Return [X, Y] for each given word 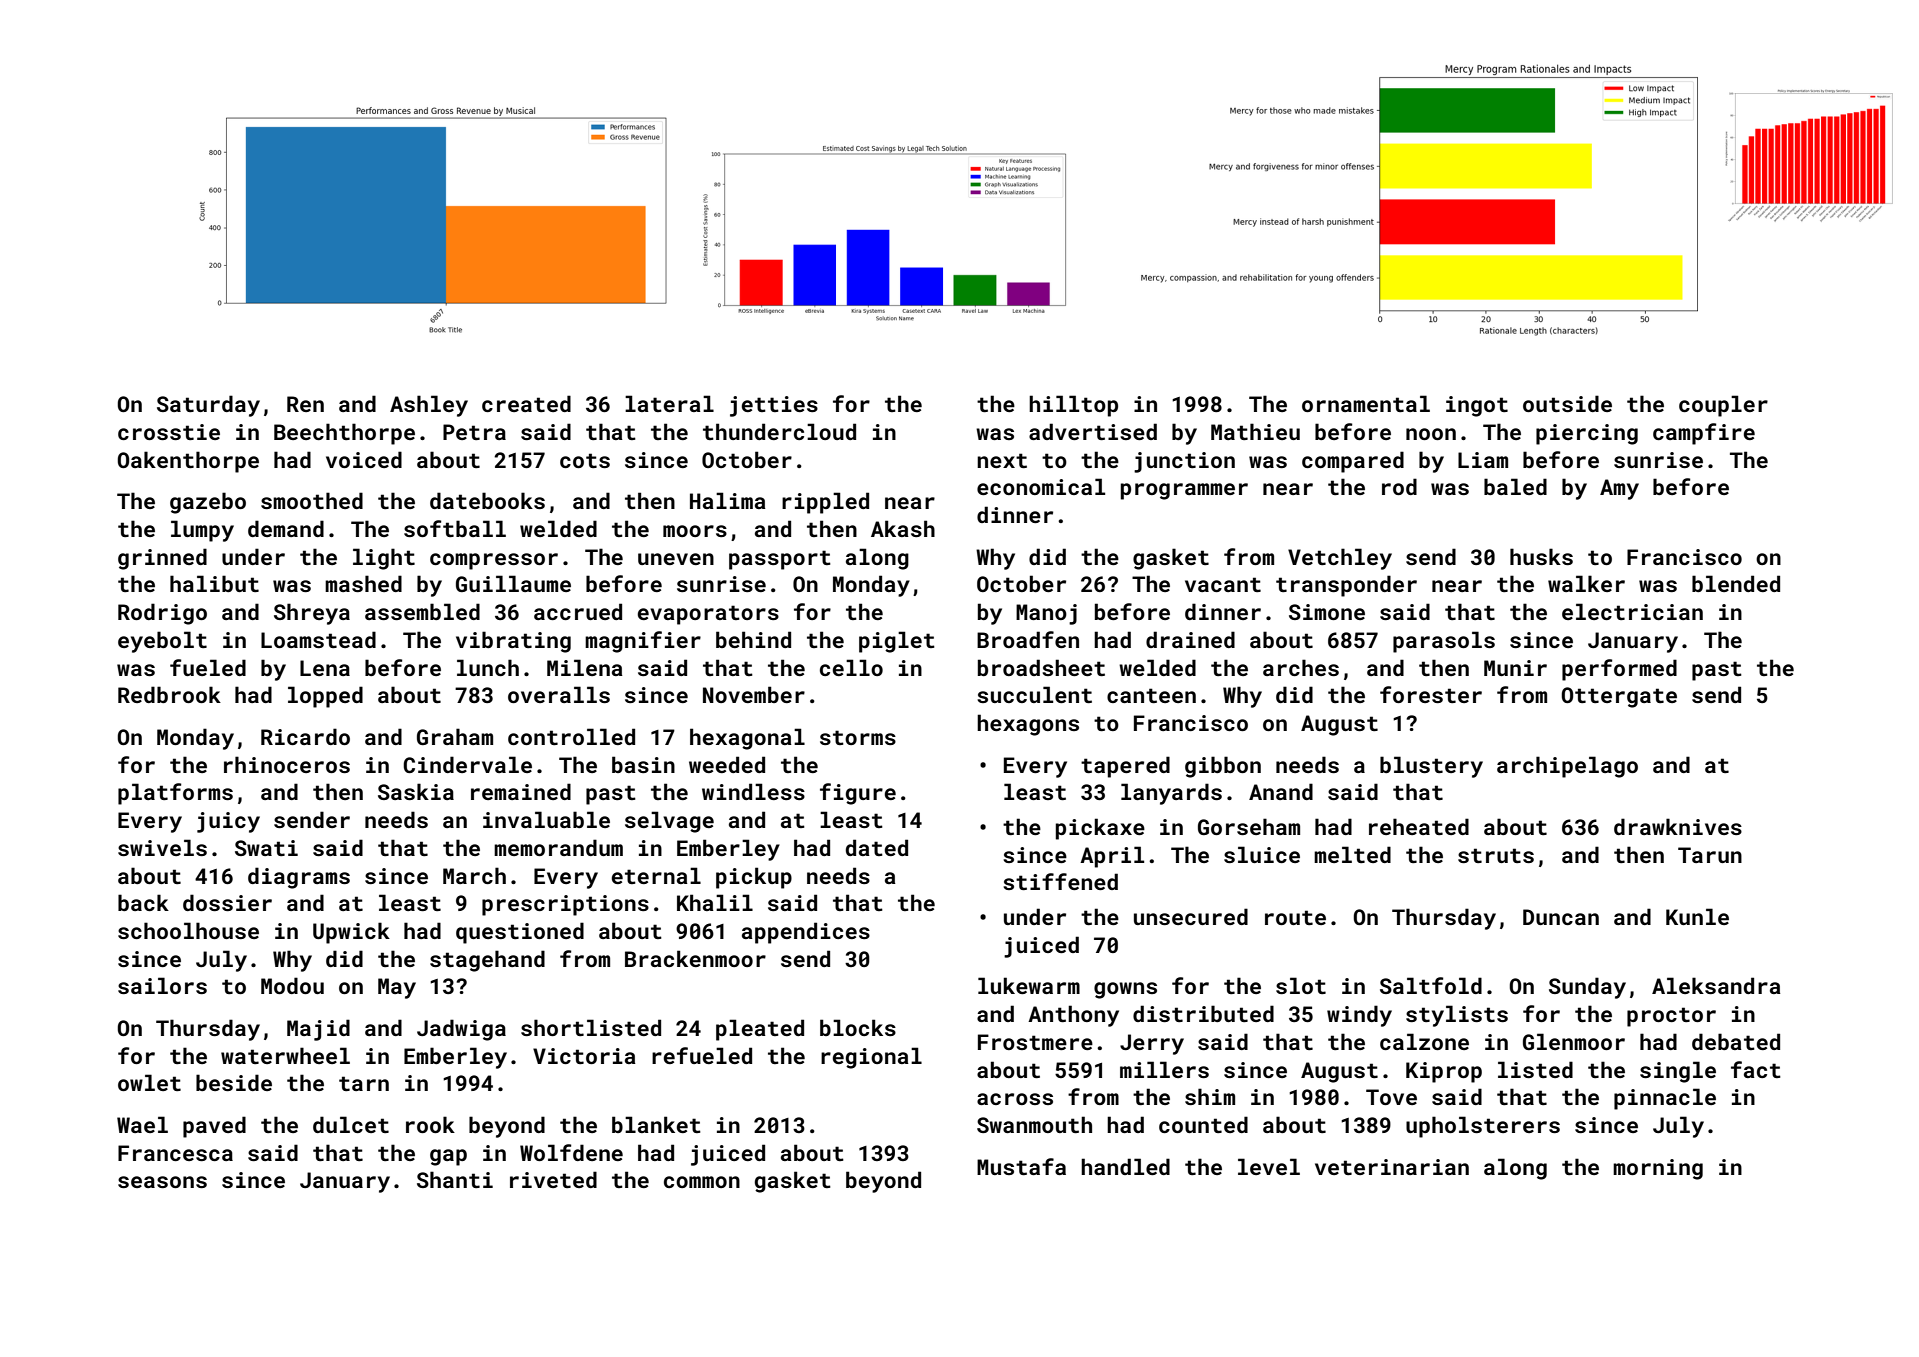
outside [1567, 403]
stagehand [487, 961]
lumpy [202, 531]
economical [1041, 486]
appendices [806, 933]
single [1678, 1072]
